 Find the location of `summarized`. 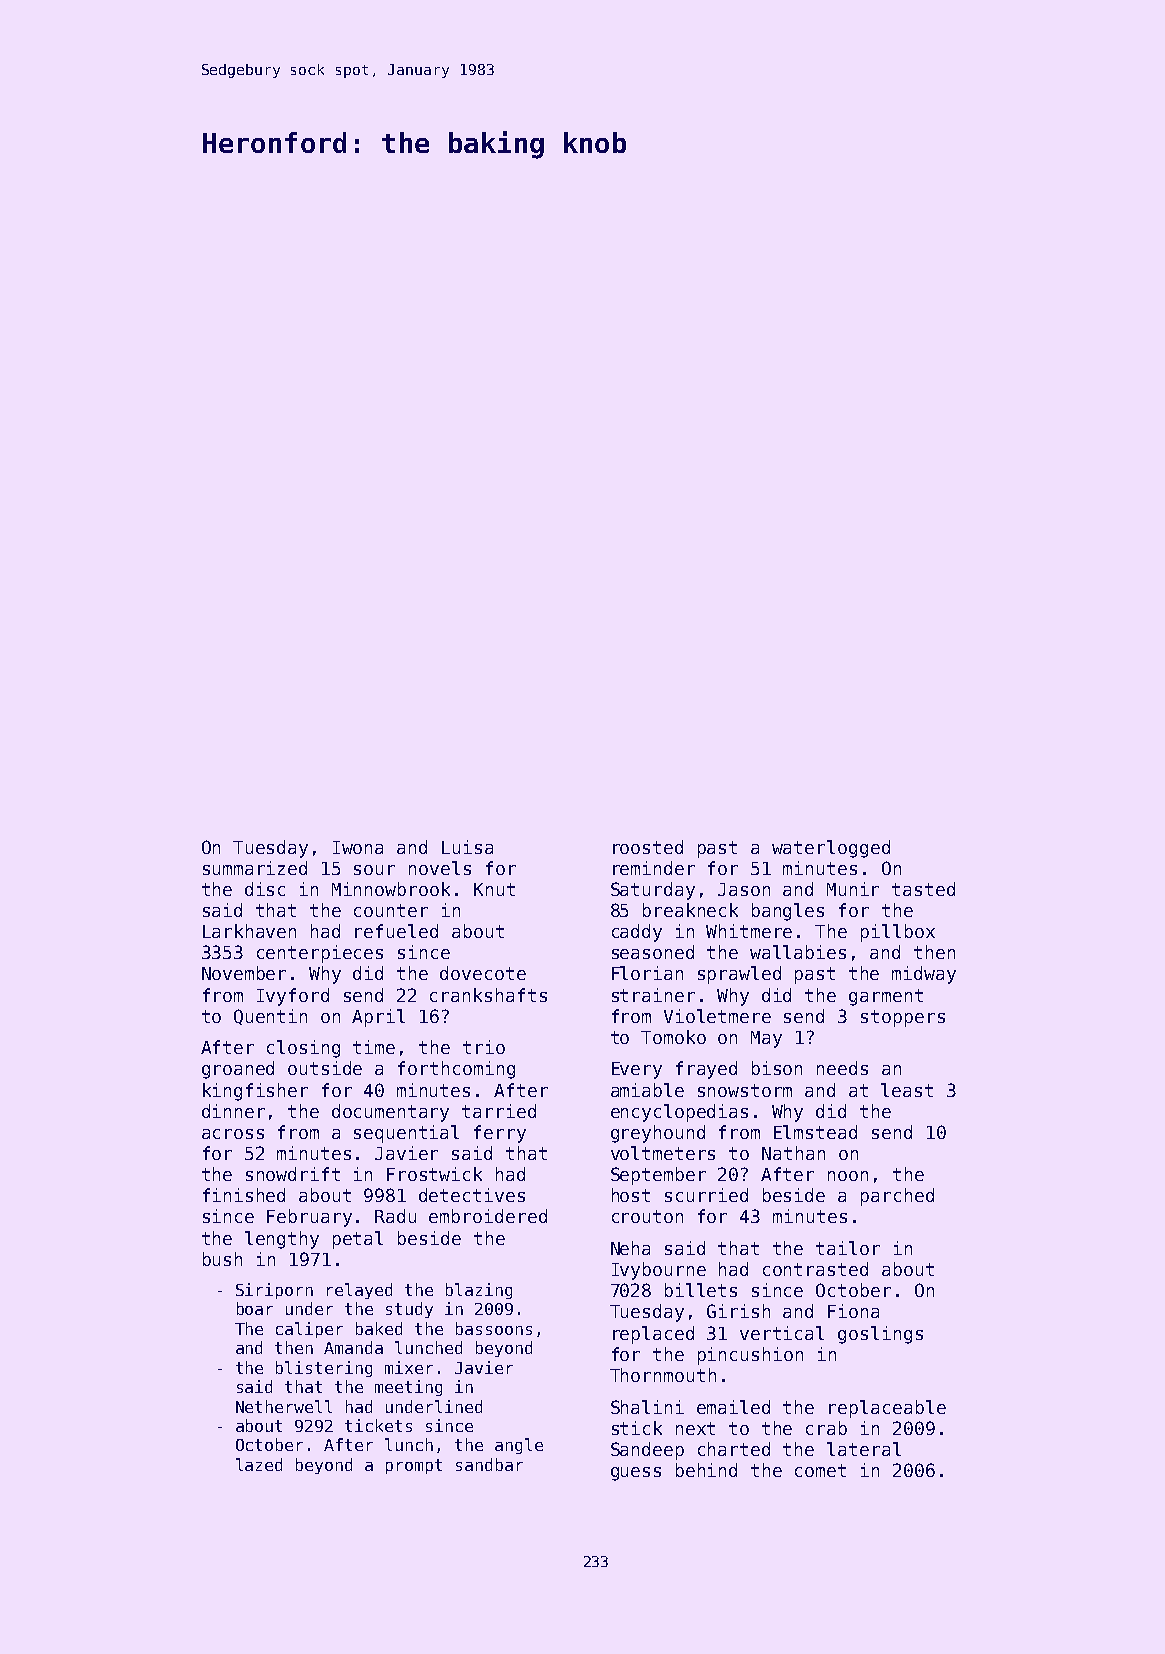

summarized is located at coordinates (255, 868).
